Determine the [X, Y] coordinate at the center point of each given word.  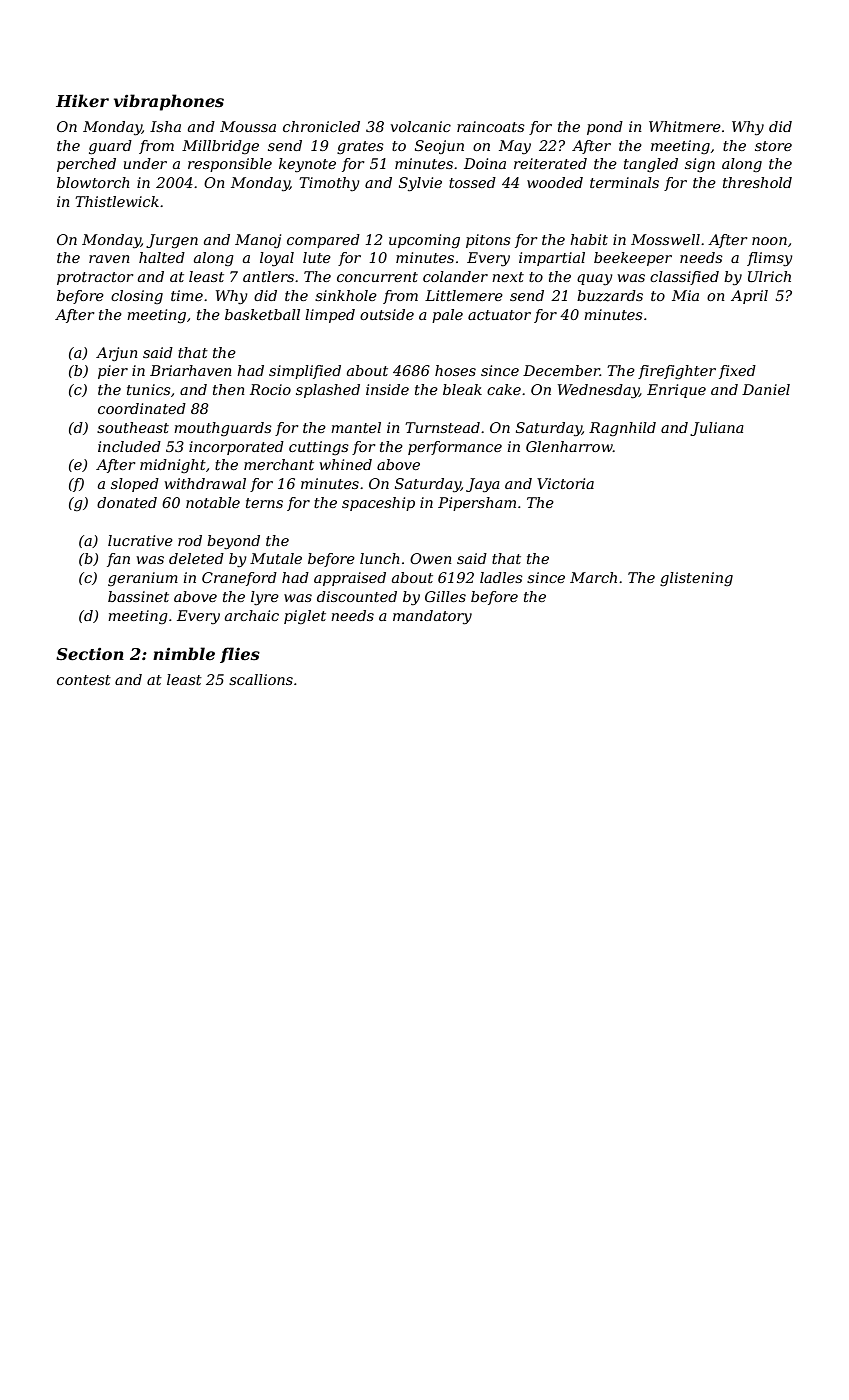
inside [387, 389]
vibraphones [169, 102]
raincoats [491, 126]
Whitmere [685, 126]
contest [84, 680]
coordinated [142, 408]
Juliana [717, 429]
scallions [261, 679]
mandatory [432, 617]
